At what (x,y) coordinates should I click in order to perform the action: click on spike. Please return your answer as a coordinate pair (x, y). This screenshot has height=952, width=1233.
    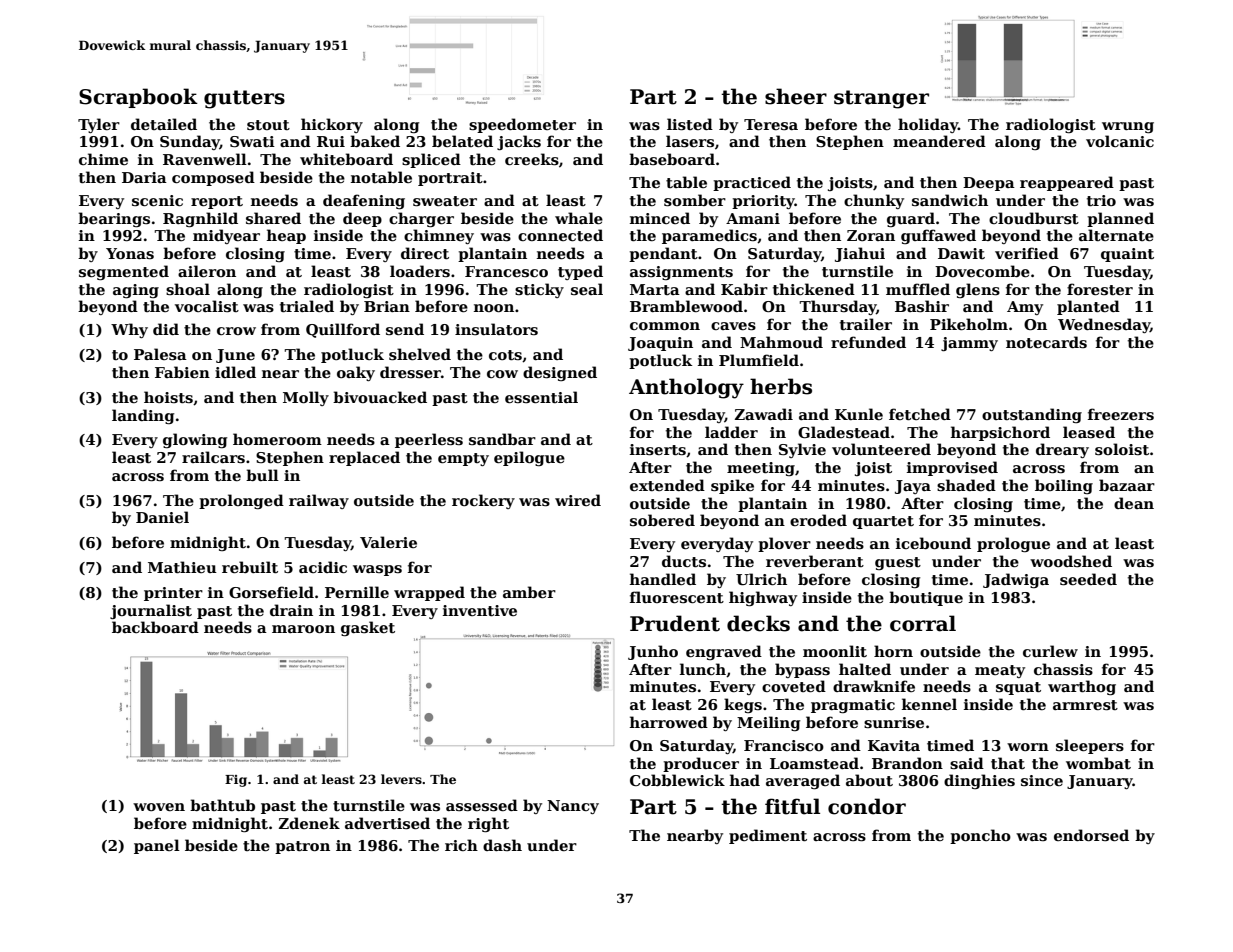
    Looking at the image, I should click on (732, 486).
